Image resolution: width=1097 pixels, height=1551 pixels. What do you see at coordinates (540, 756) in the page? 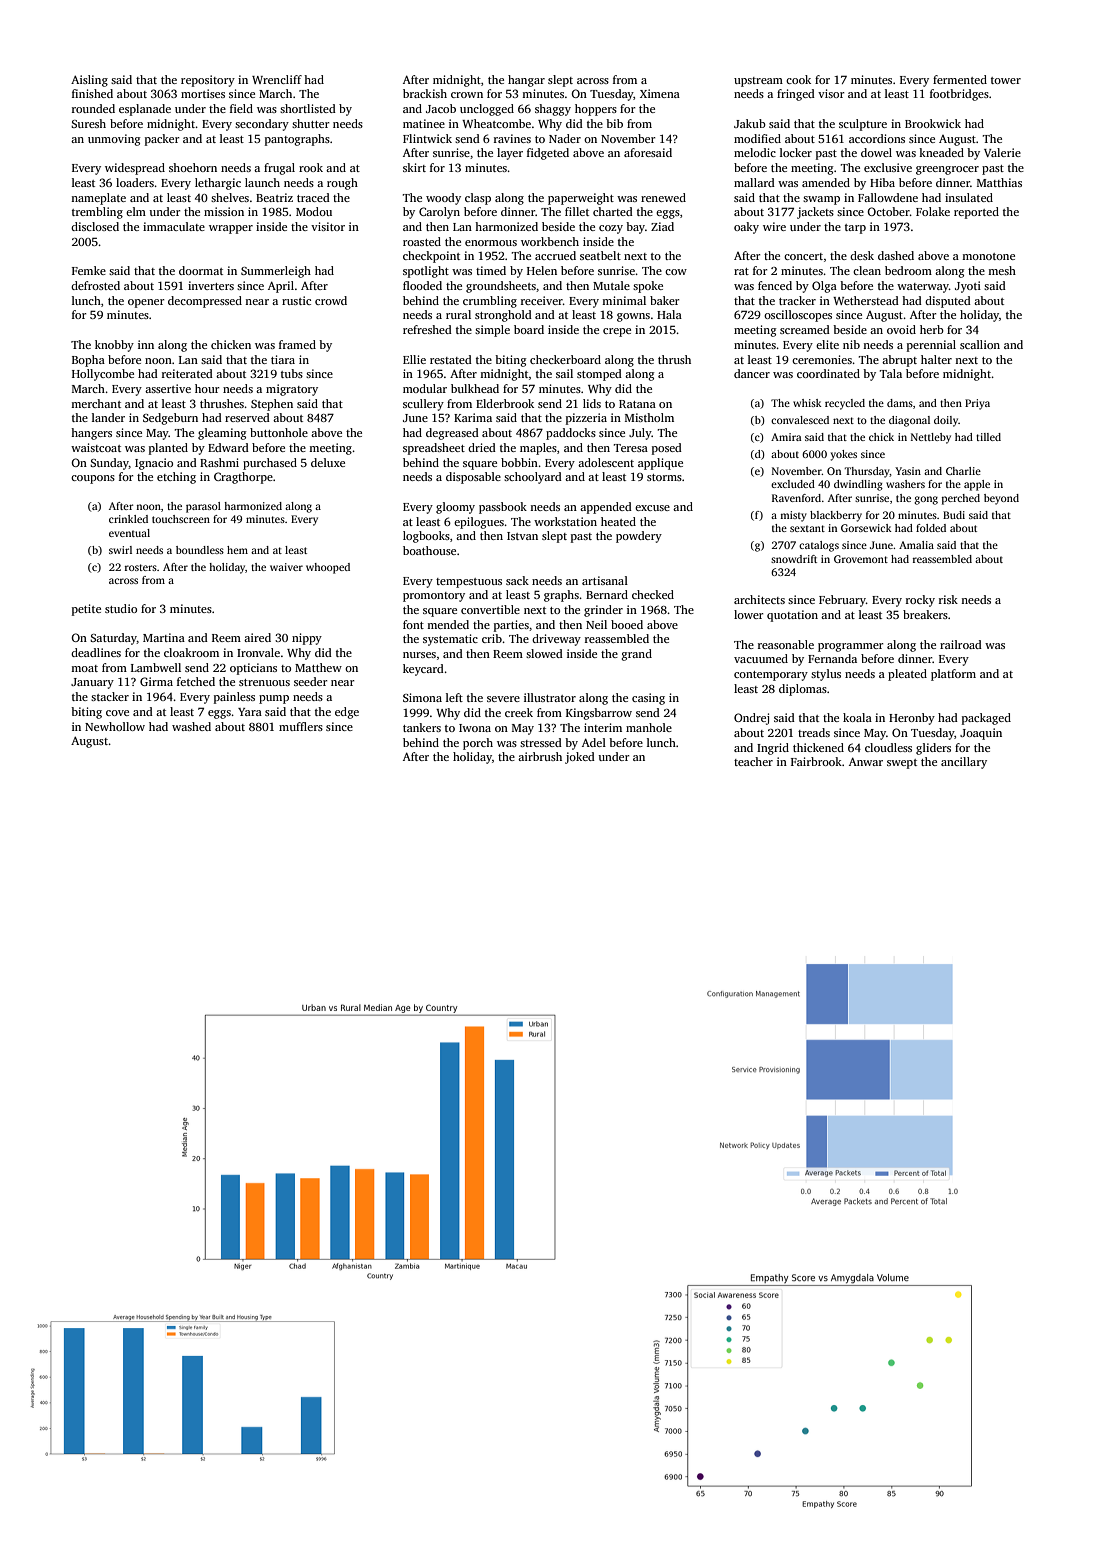
I see `airbrush` at bounding box center [540, 756].
